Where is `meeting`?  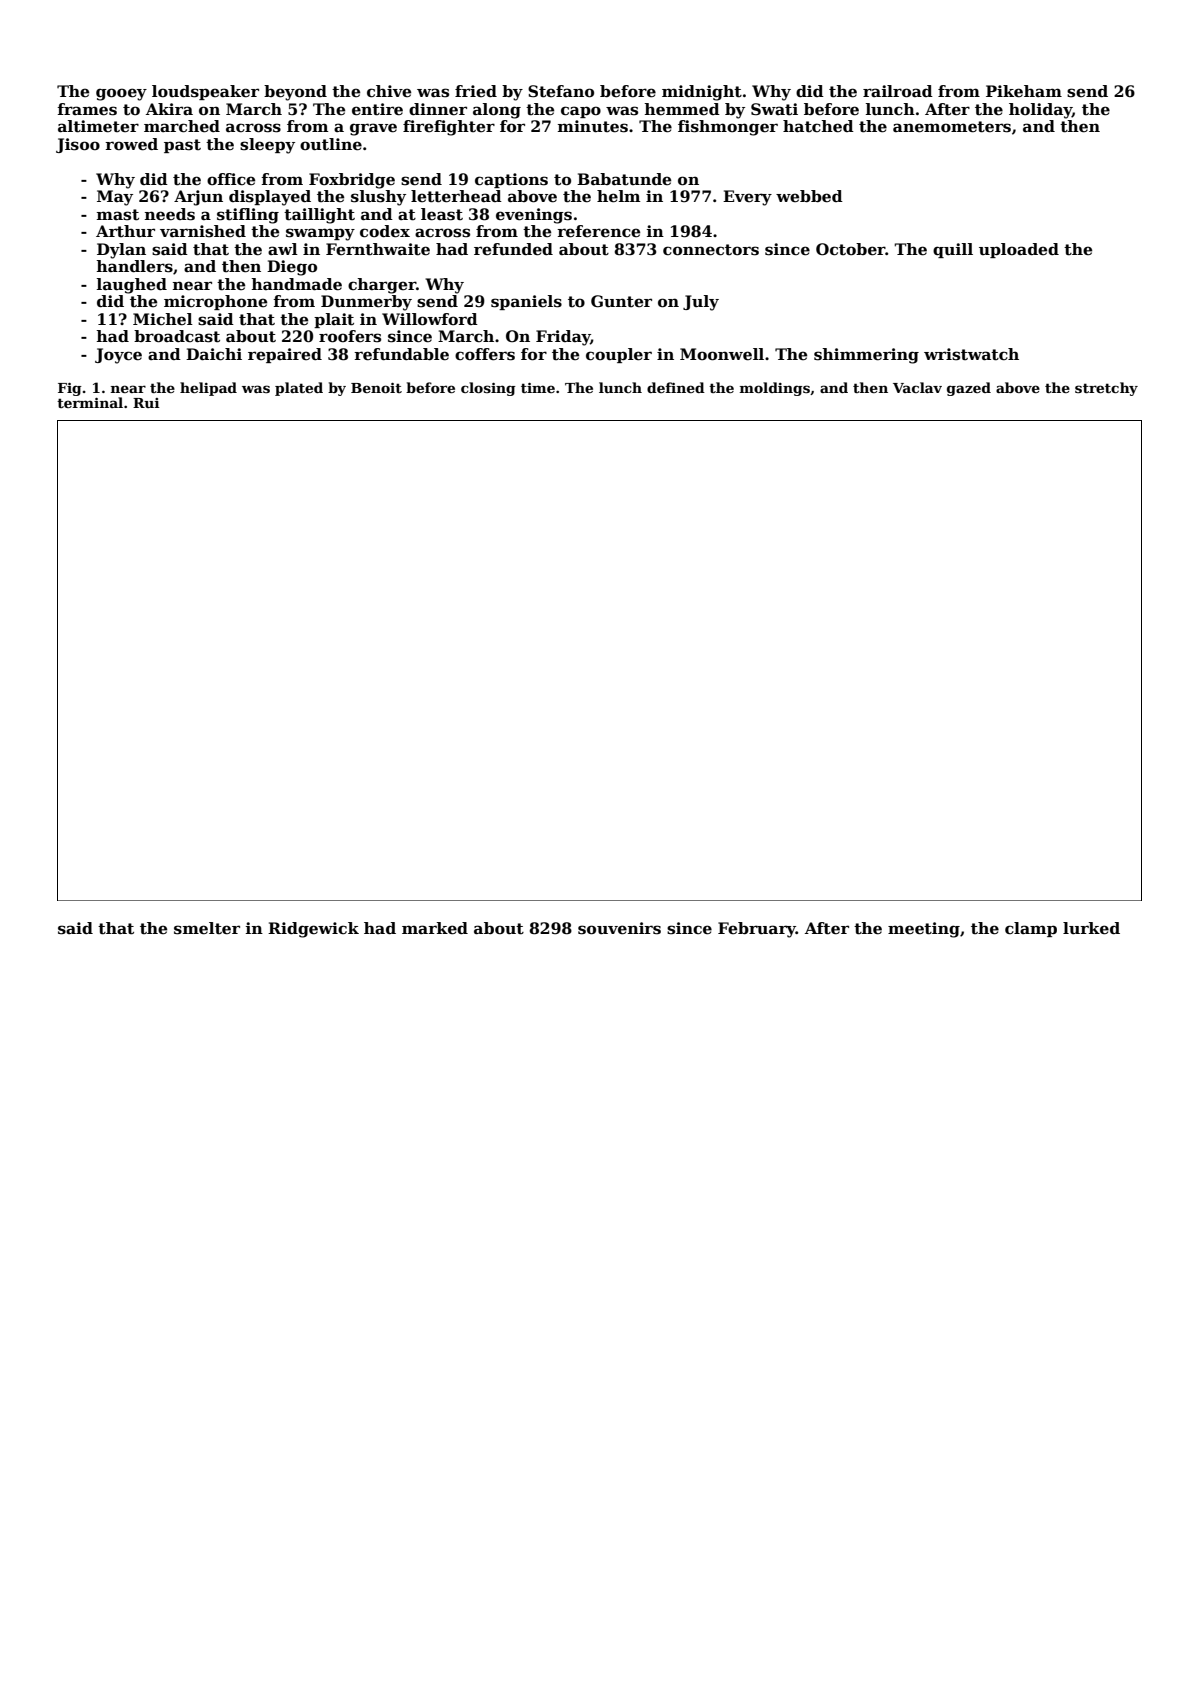 meeting is located at coordinates (924, 930).
